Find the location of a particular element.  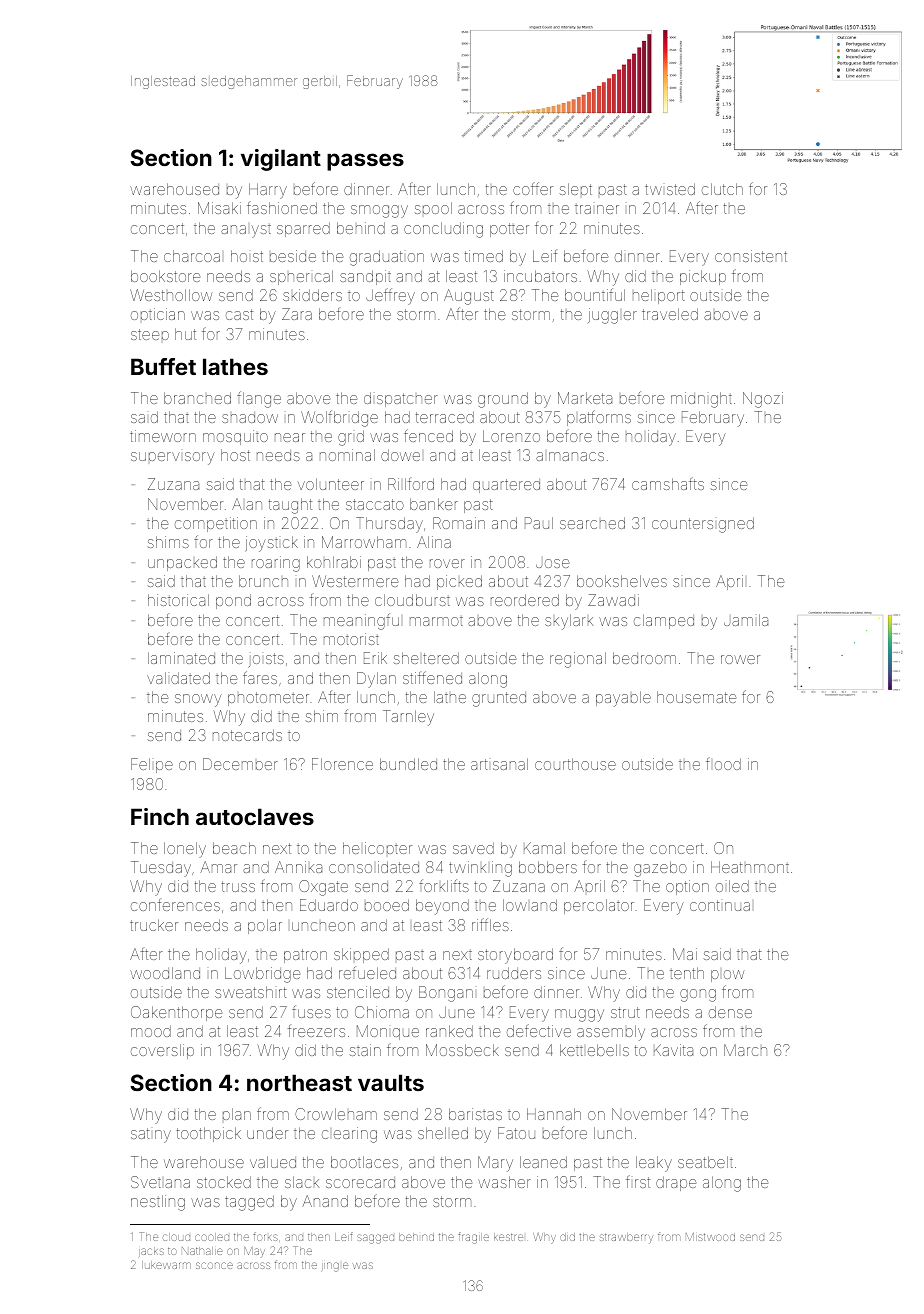

passes is located at coordinates (365, 162).
